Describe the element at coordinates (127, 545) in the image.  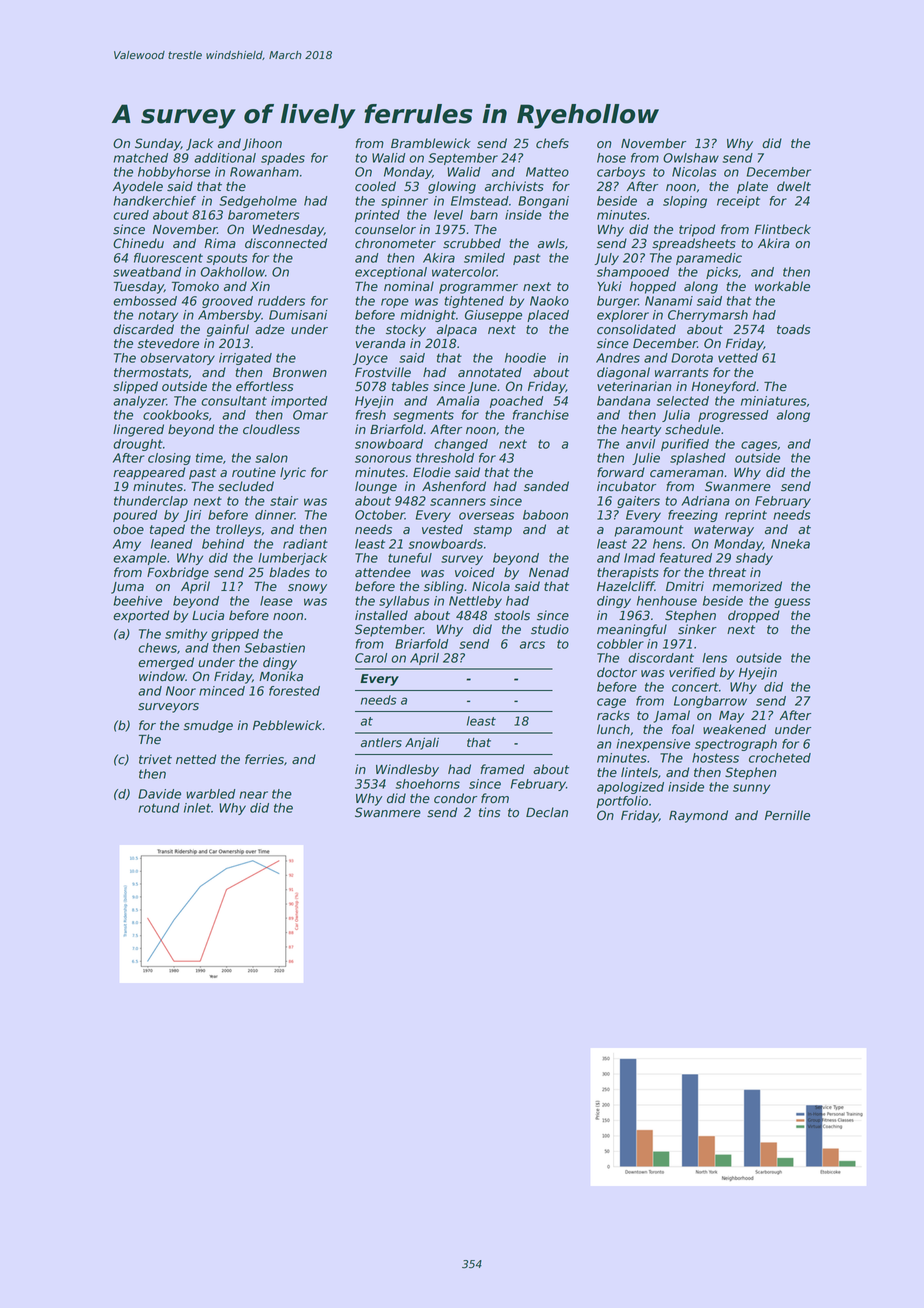
I see `Amy` at that location.
